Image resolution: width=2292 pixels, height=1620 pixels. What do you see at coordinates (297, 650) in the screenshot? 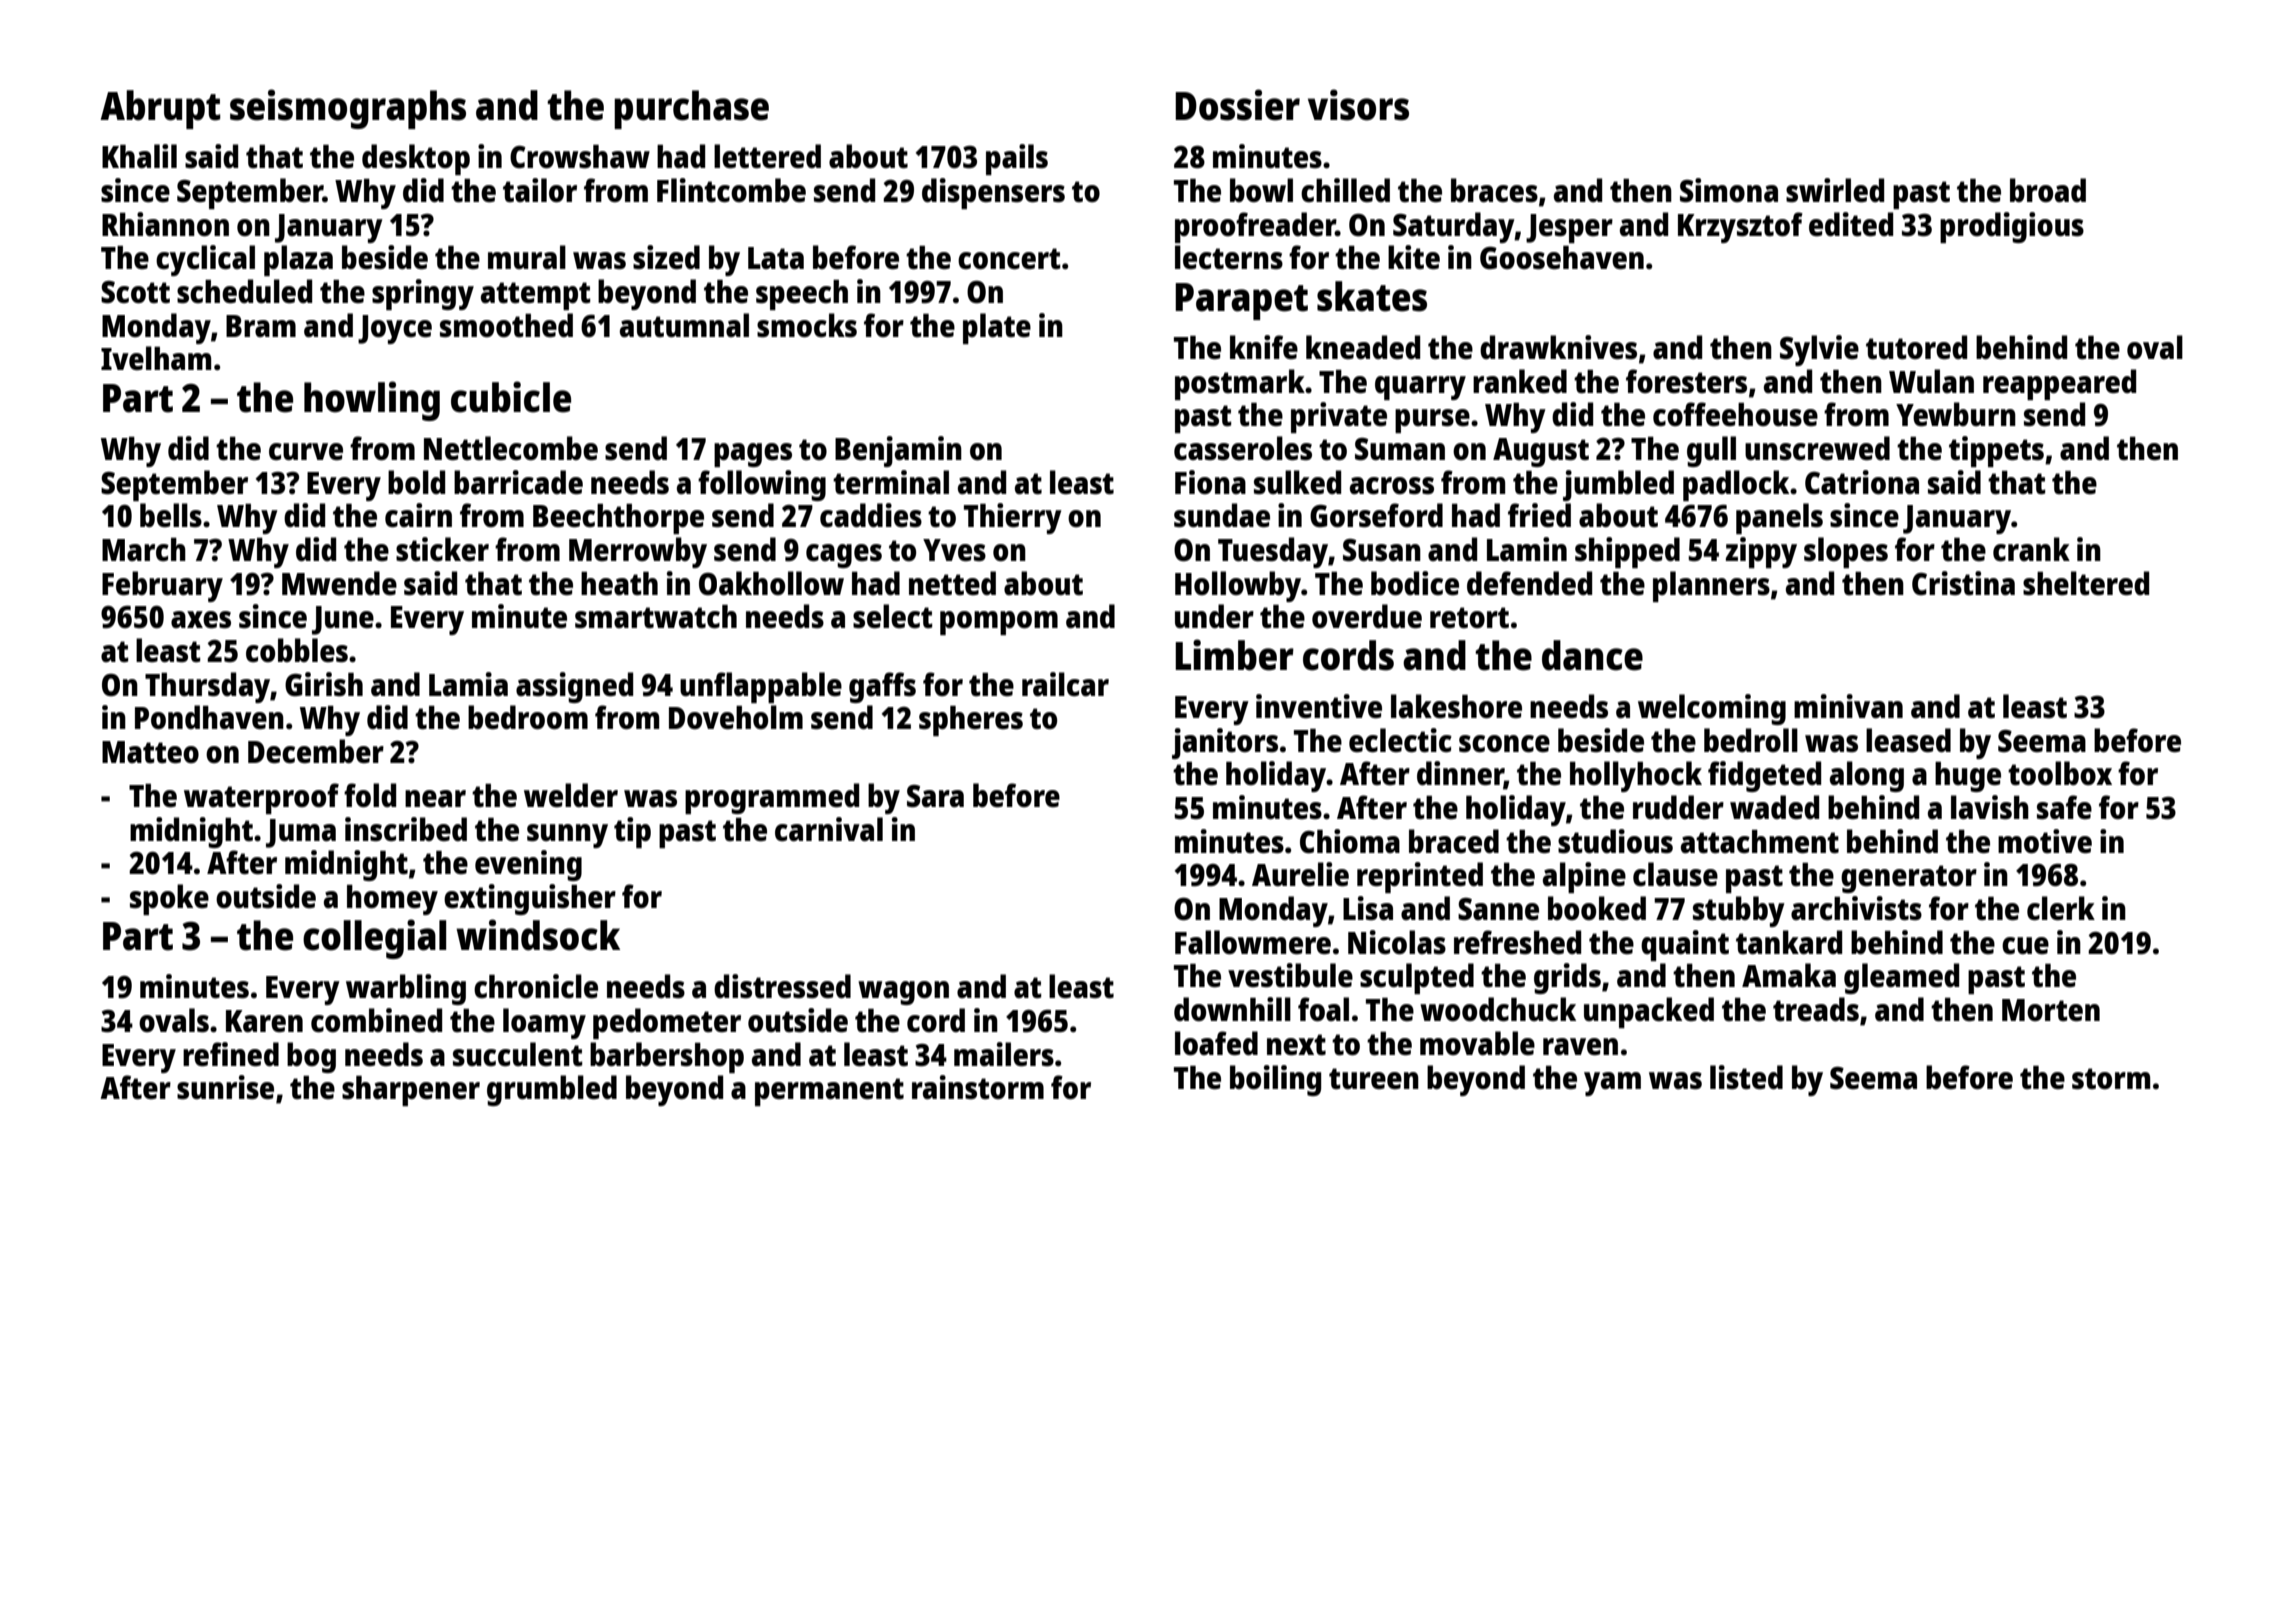
I see `cobbles` at bounding box center [297, 650].
